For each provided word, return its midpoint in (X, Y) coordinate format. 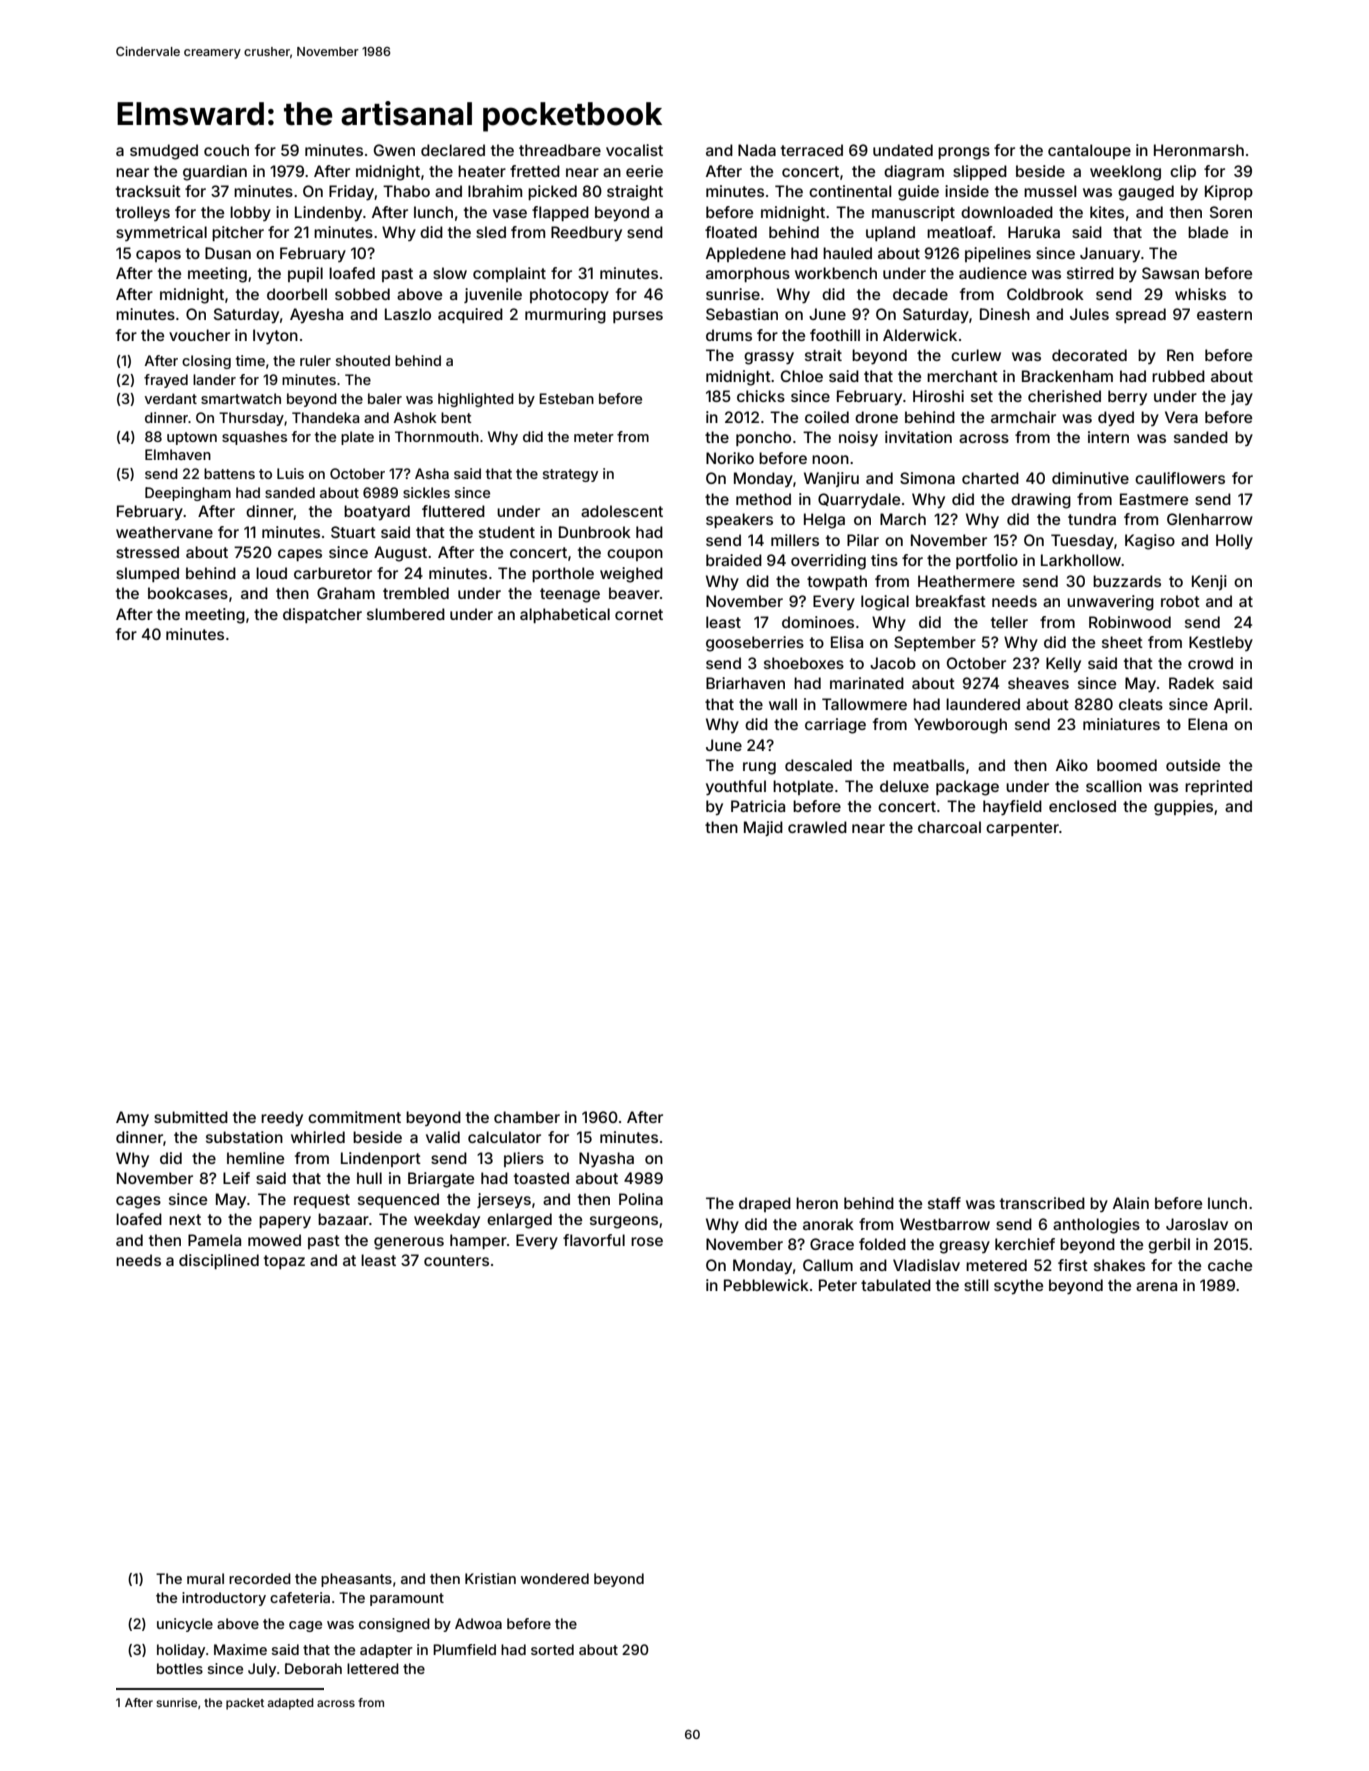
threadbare (560, 150)
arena (1156, 1286)
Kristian (490, 1578)
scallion (1114, 786)
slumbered (406, 614)
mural (205, 1578)
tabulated (896, 1285)
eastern (1224, 314)
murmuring (565, 316)
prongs (964, 153)
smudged (164, 152)
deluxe (904, 786)
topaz (284, 1262)
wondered (555, 1578)
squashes (254, 438)
